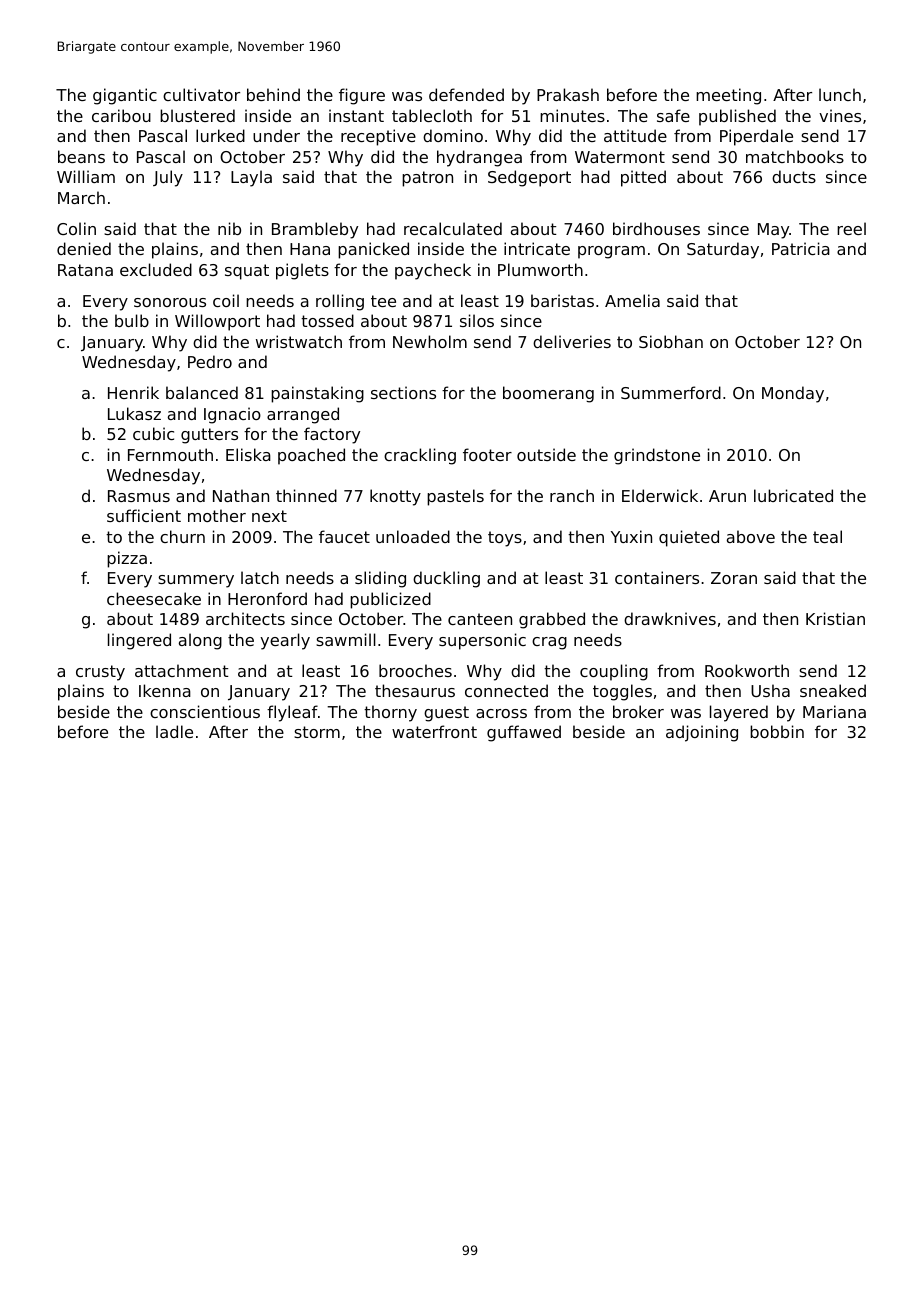 The image size is (924, 1308). I want to click on crag, so click(549, 643).
